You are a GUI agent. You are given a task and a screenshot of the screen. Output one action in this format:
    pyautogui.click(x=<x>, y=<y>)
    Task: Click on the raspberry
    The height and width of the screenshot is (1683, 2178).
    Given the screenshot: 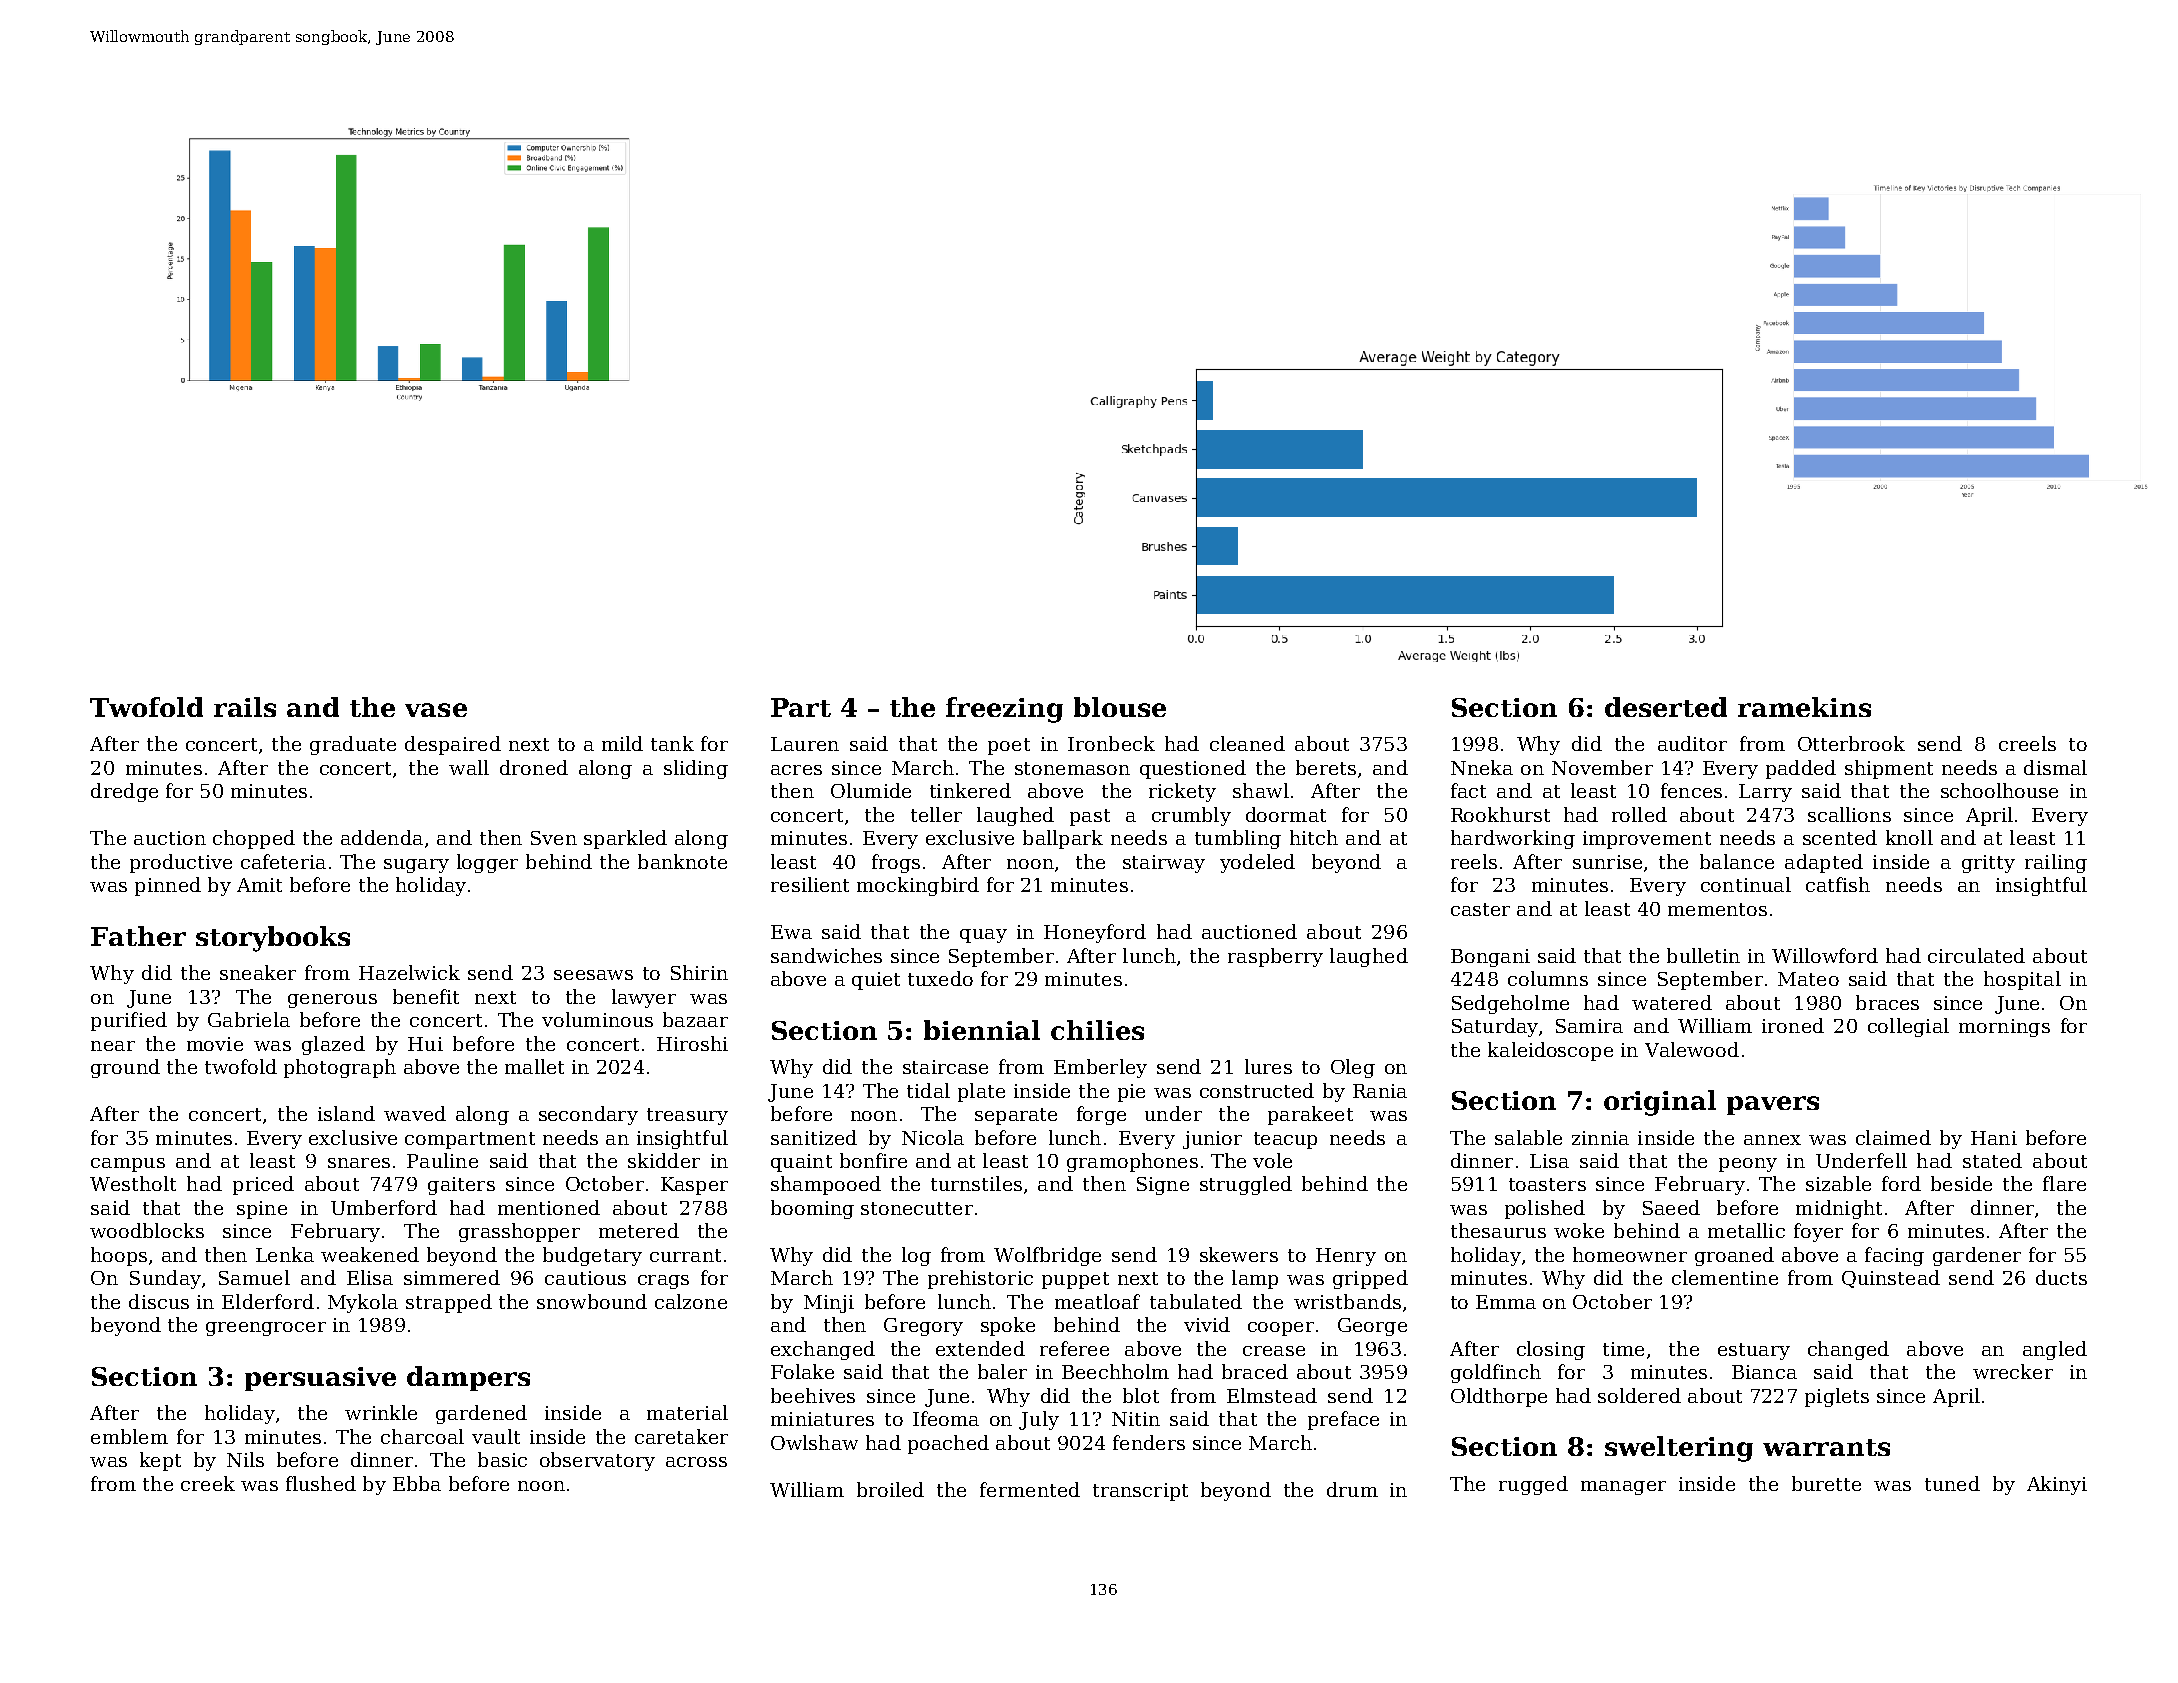 What is the action you would take?
    pyautogui.click(x=1275, y=957)
